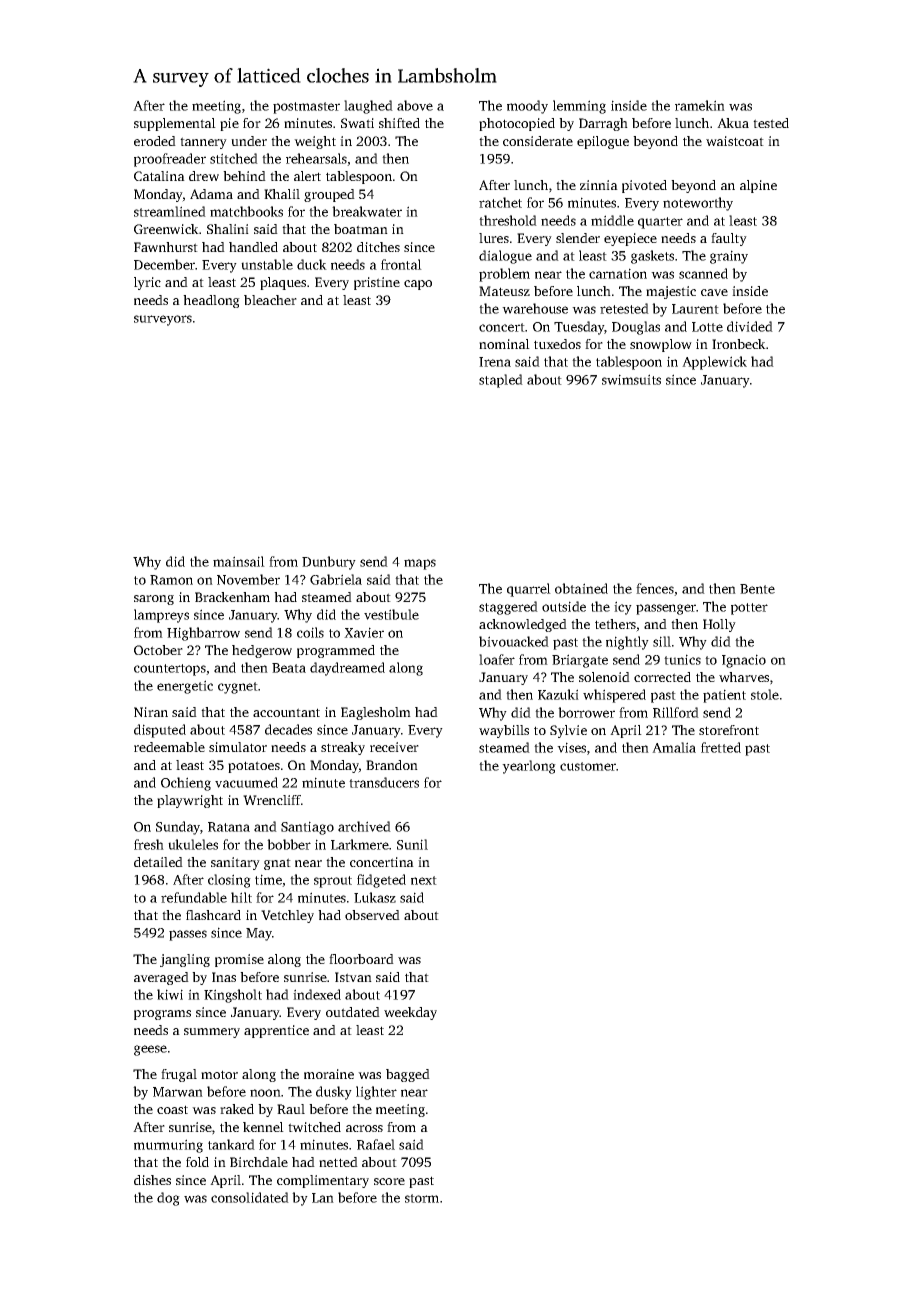 The width and height of the image is (924, 1314). Describe the element at coordinates (700, 105) in the image. I see `ramekin` at that location.
